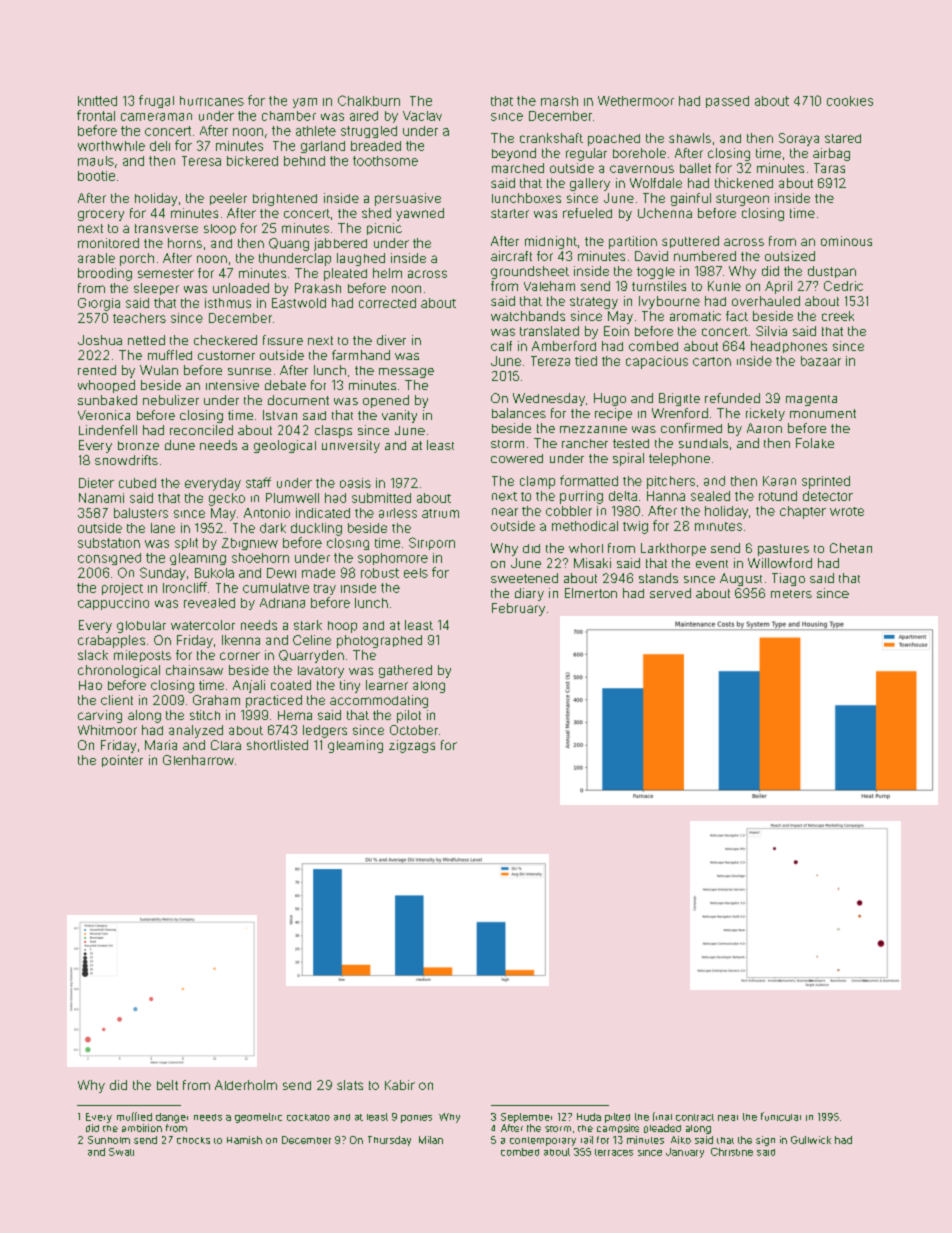  I want to click on Milan, so click(431, 1140).
